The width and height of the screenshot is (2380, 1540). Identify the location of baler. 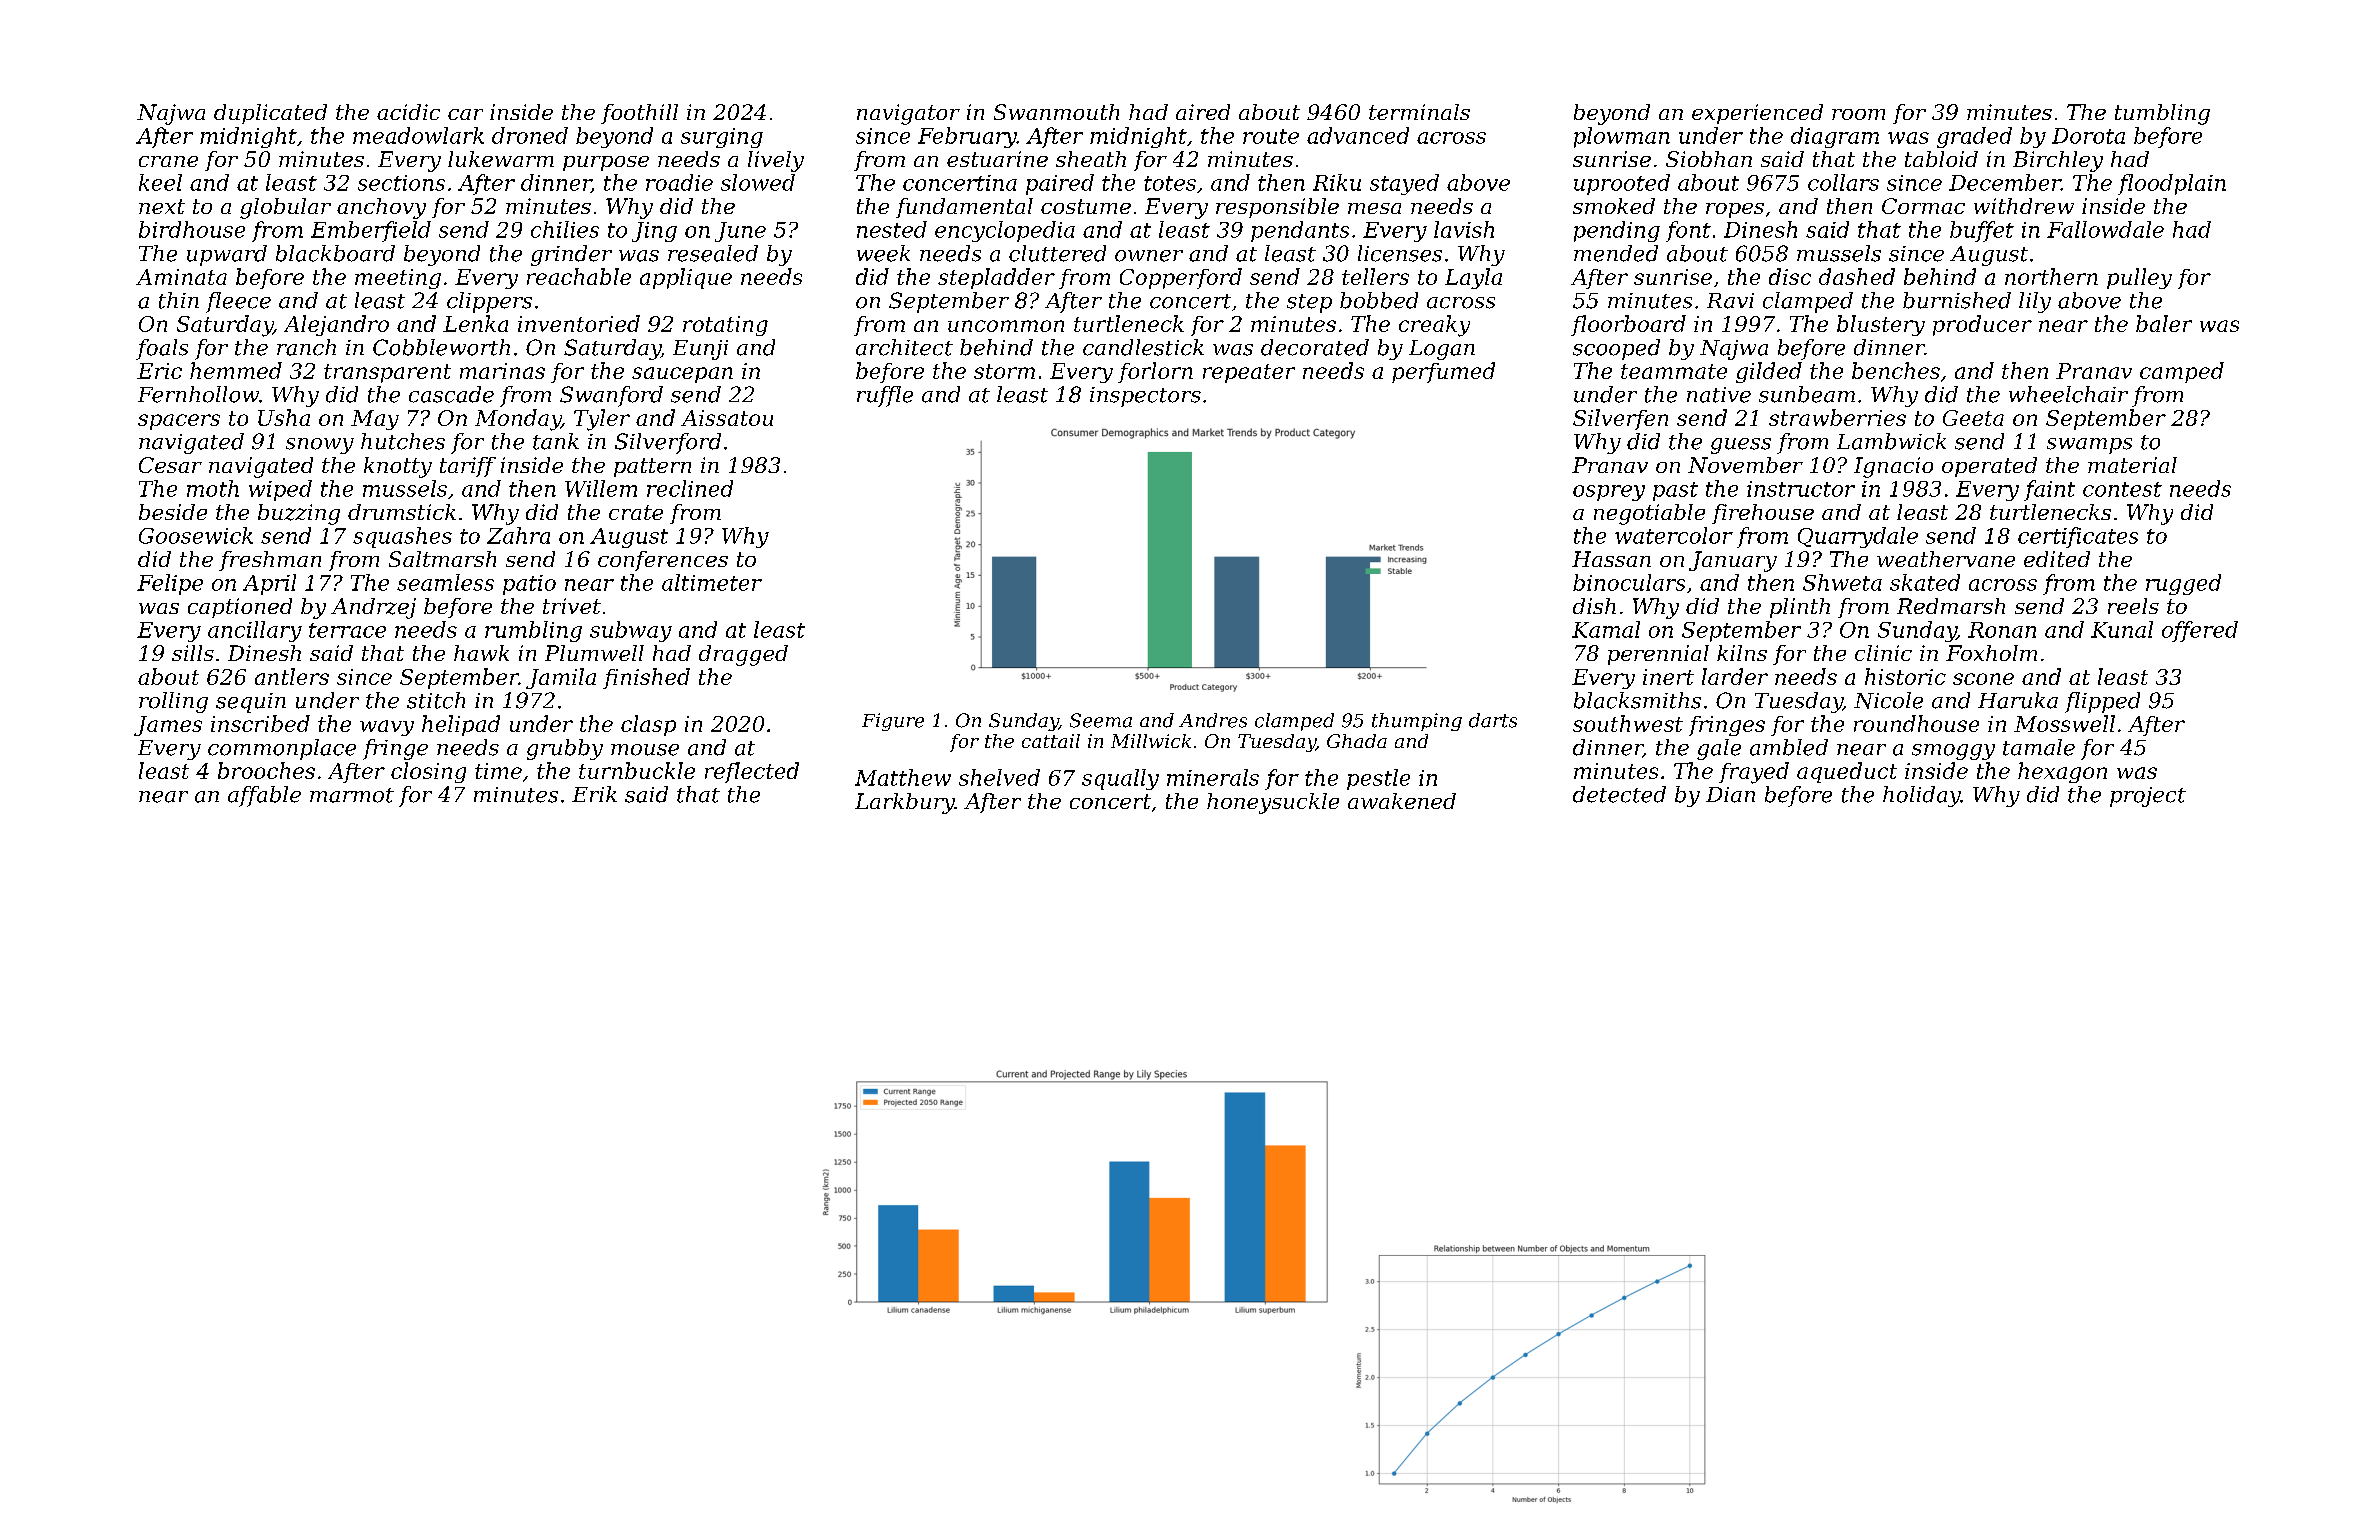
(2164, 323).
